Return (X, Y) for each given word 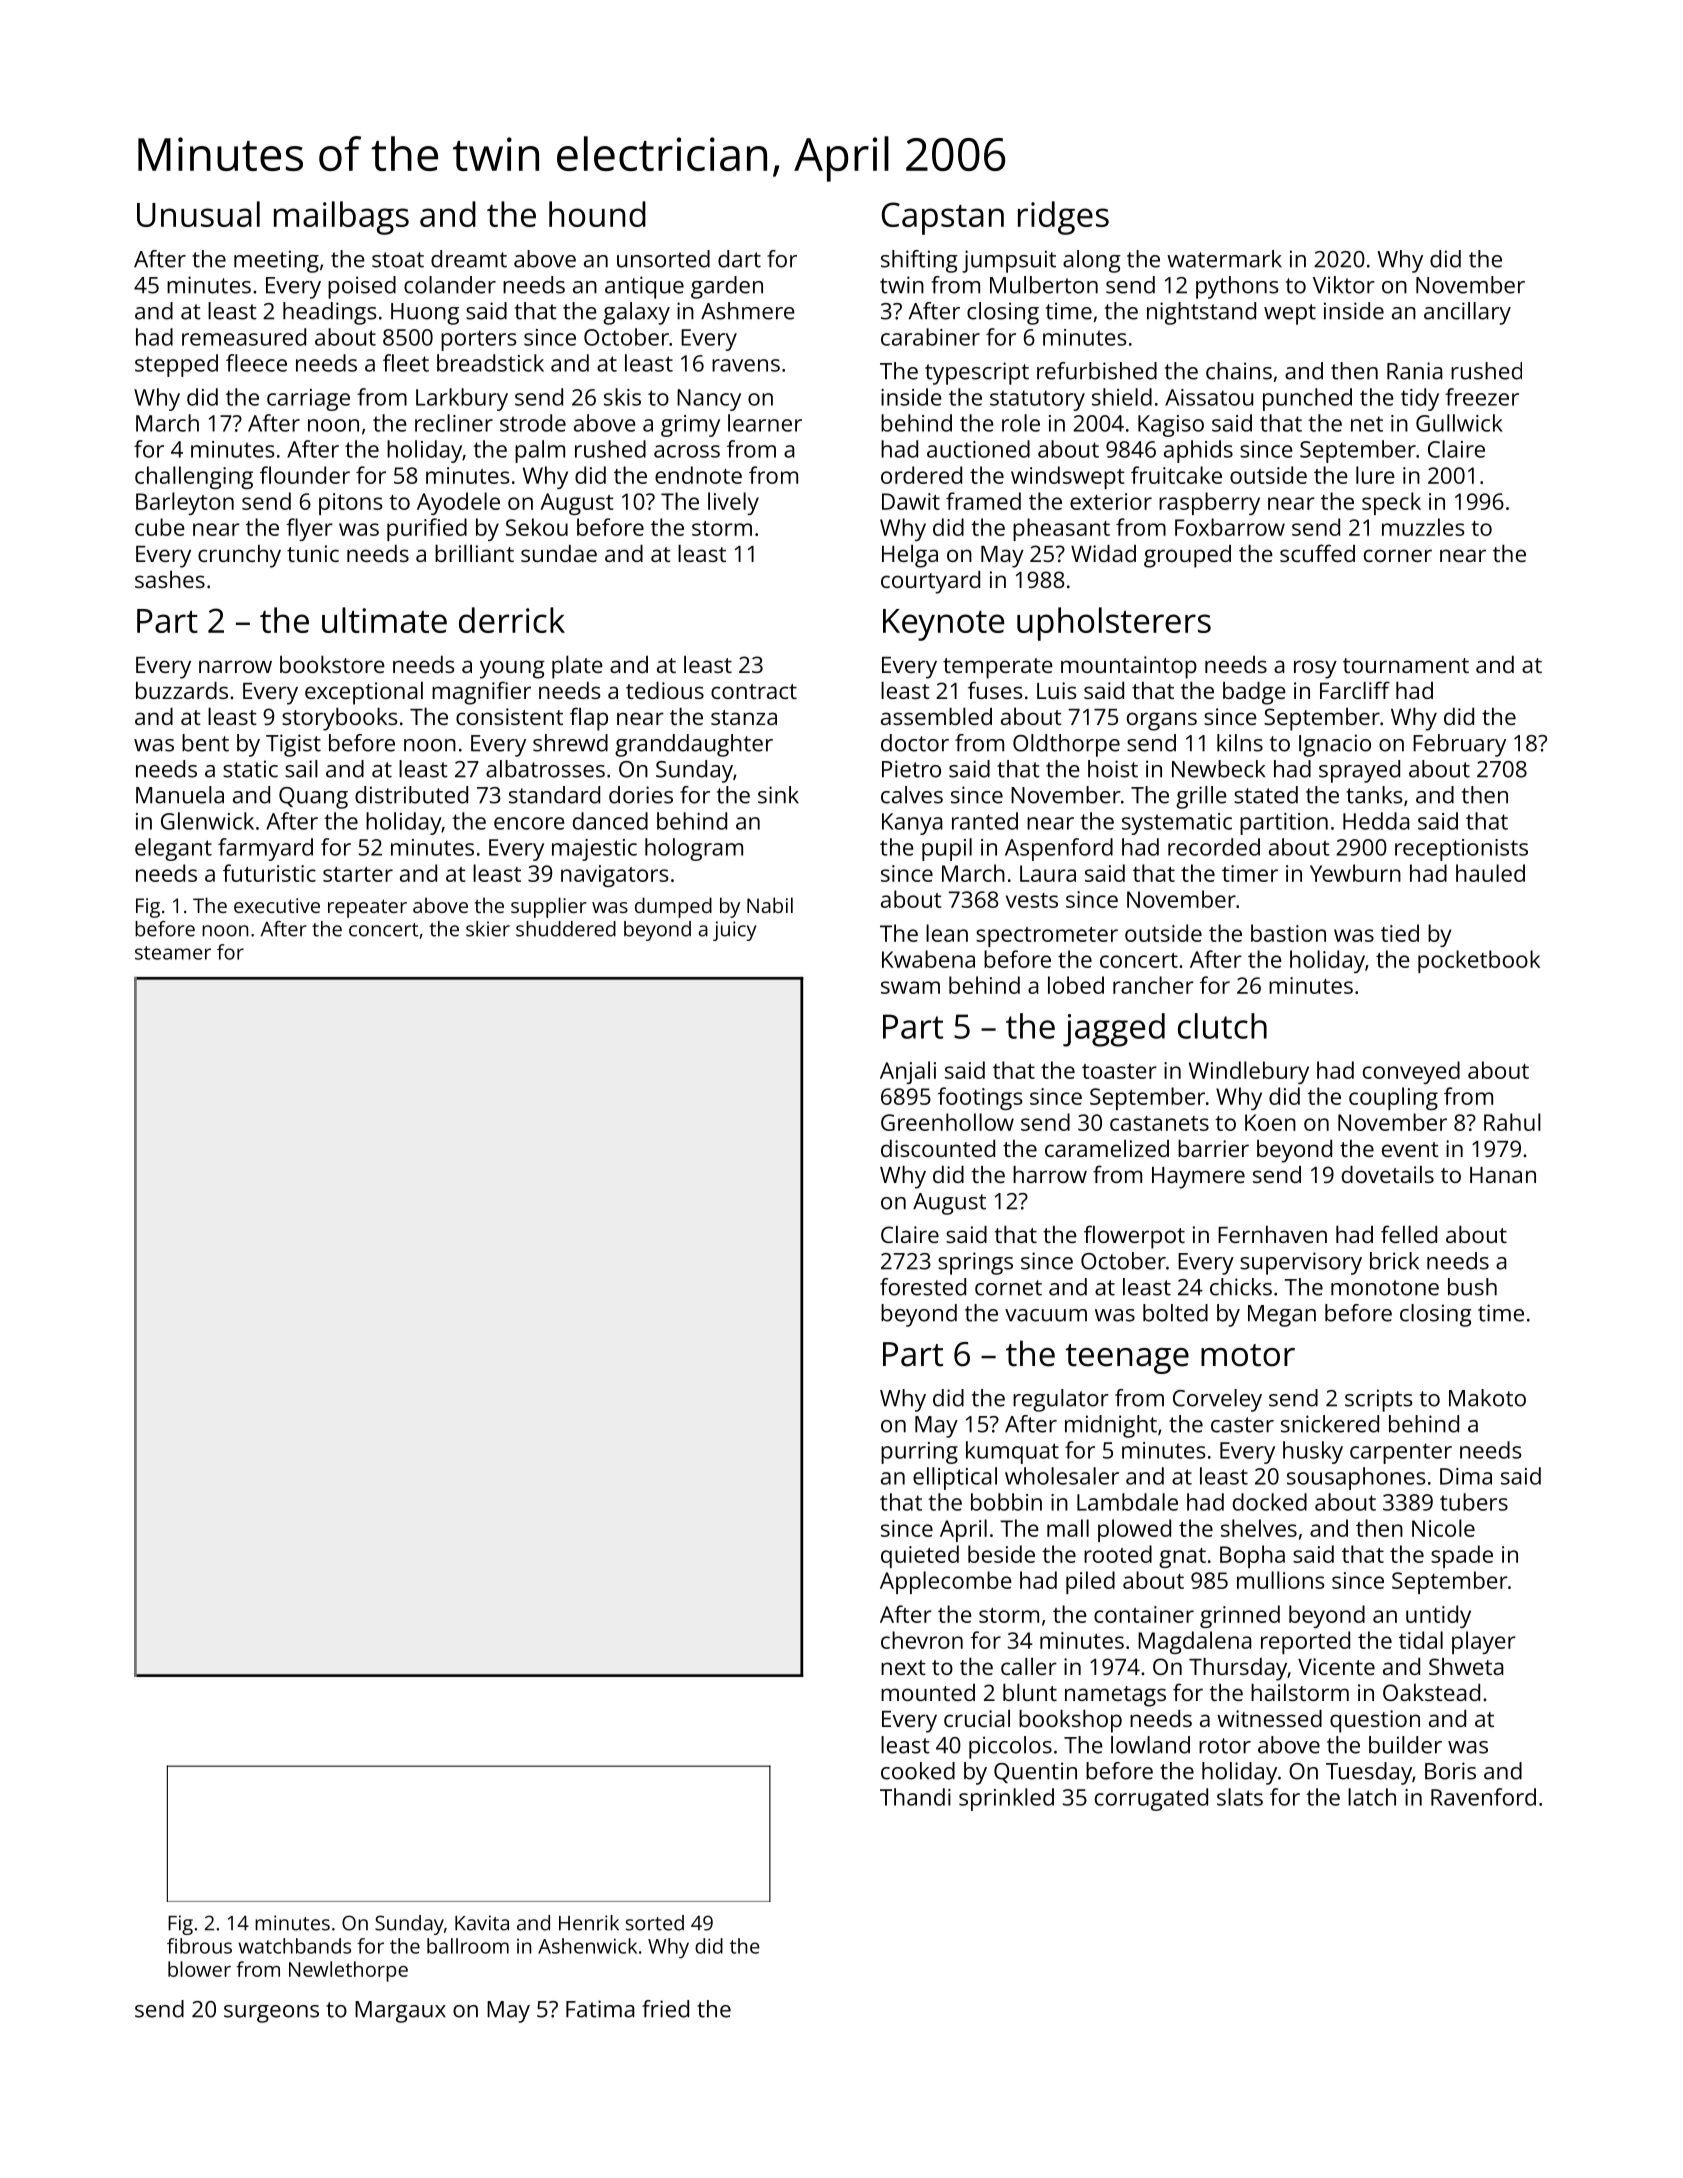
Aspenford (1059, 849)
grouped (1187, 556)
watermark (1224, 259)
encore (529, 823)
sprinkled (1006, 1799)
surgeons (271, 2014)
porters (479, 340)
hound (597, 214)
